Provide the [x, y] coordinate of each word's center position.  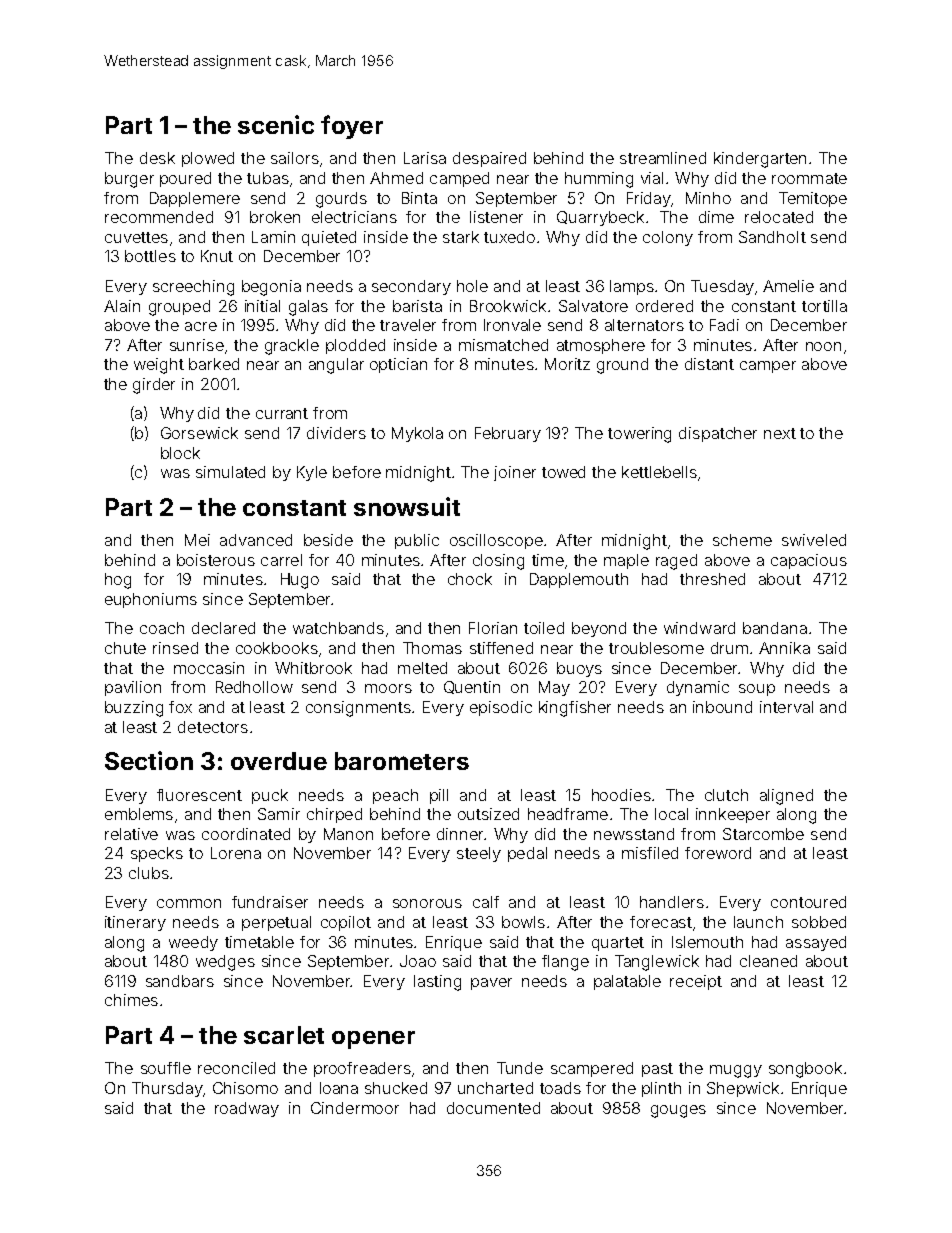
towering [639, 435]
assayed [816, 943]
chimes [131, 1000]
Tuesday [722, 287]
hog [118, 581]
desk [157, 158]
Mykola [417, 434]
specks [157, 854]
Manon [348, 834]
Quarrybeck [600, 218]
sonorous [427, 903]
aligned [786, 797]
